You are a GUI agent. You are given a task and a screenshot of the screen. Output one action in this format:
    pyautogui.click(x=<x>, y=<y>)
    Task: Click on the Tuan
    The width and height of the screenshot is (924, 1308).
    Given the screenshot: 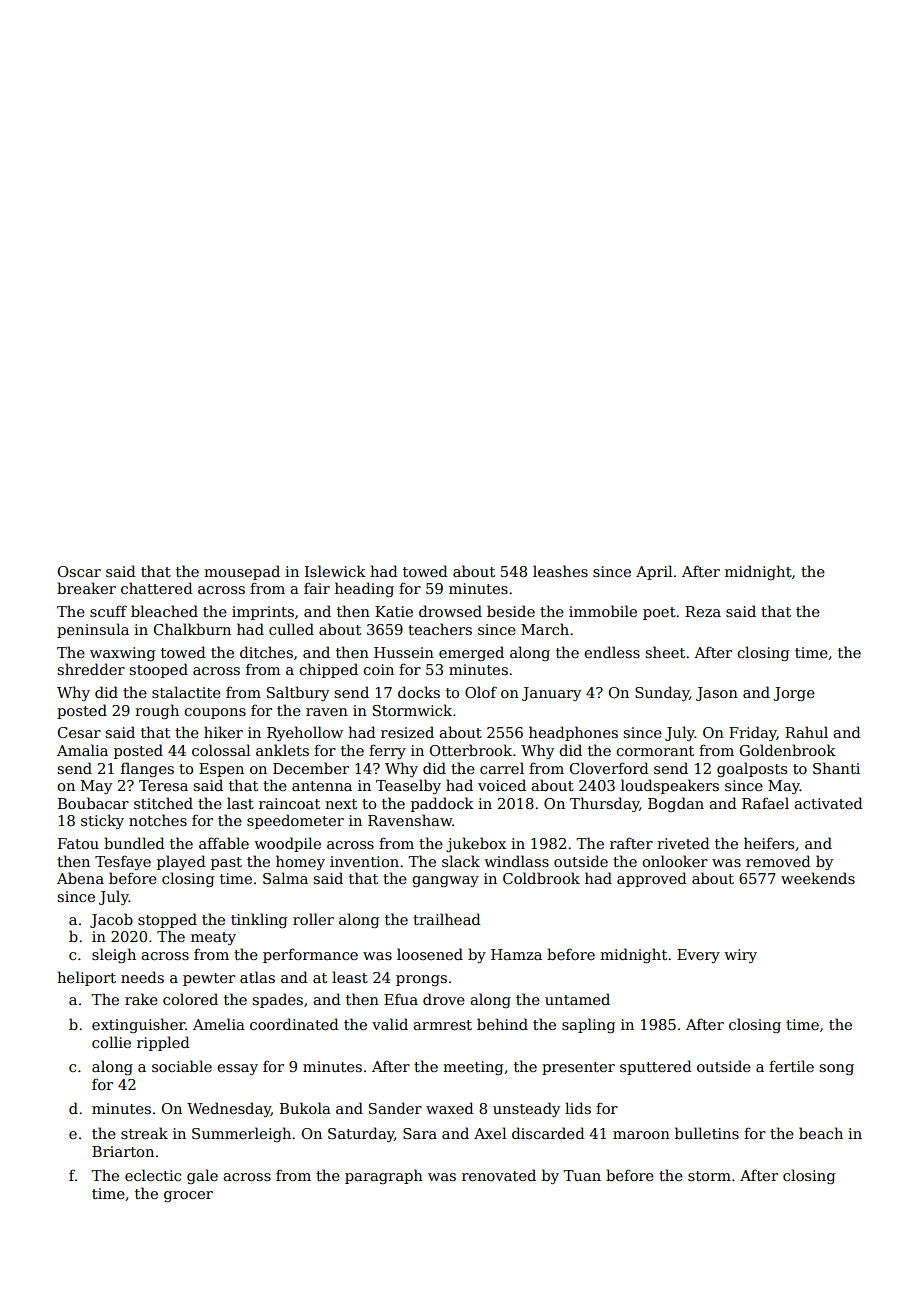 What is the action you would take?
    pyautogui.click(x=582, y=1175)
